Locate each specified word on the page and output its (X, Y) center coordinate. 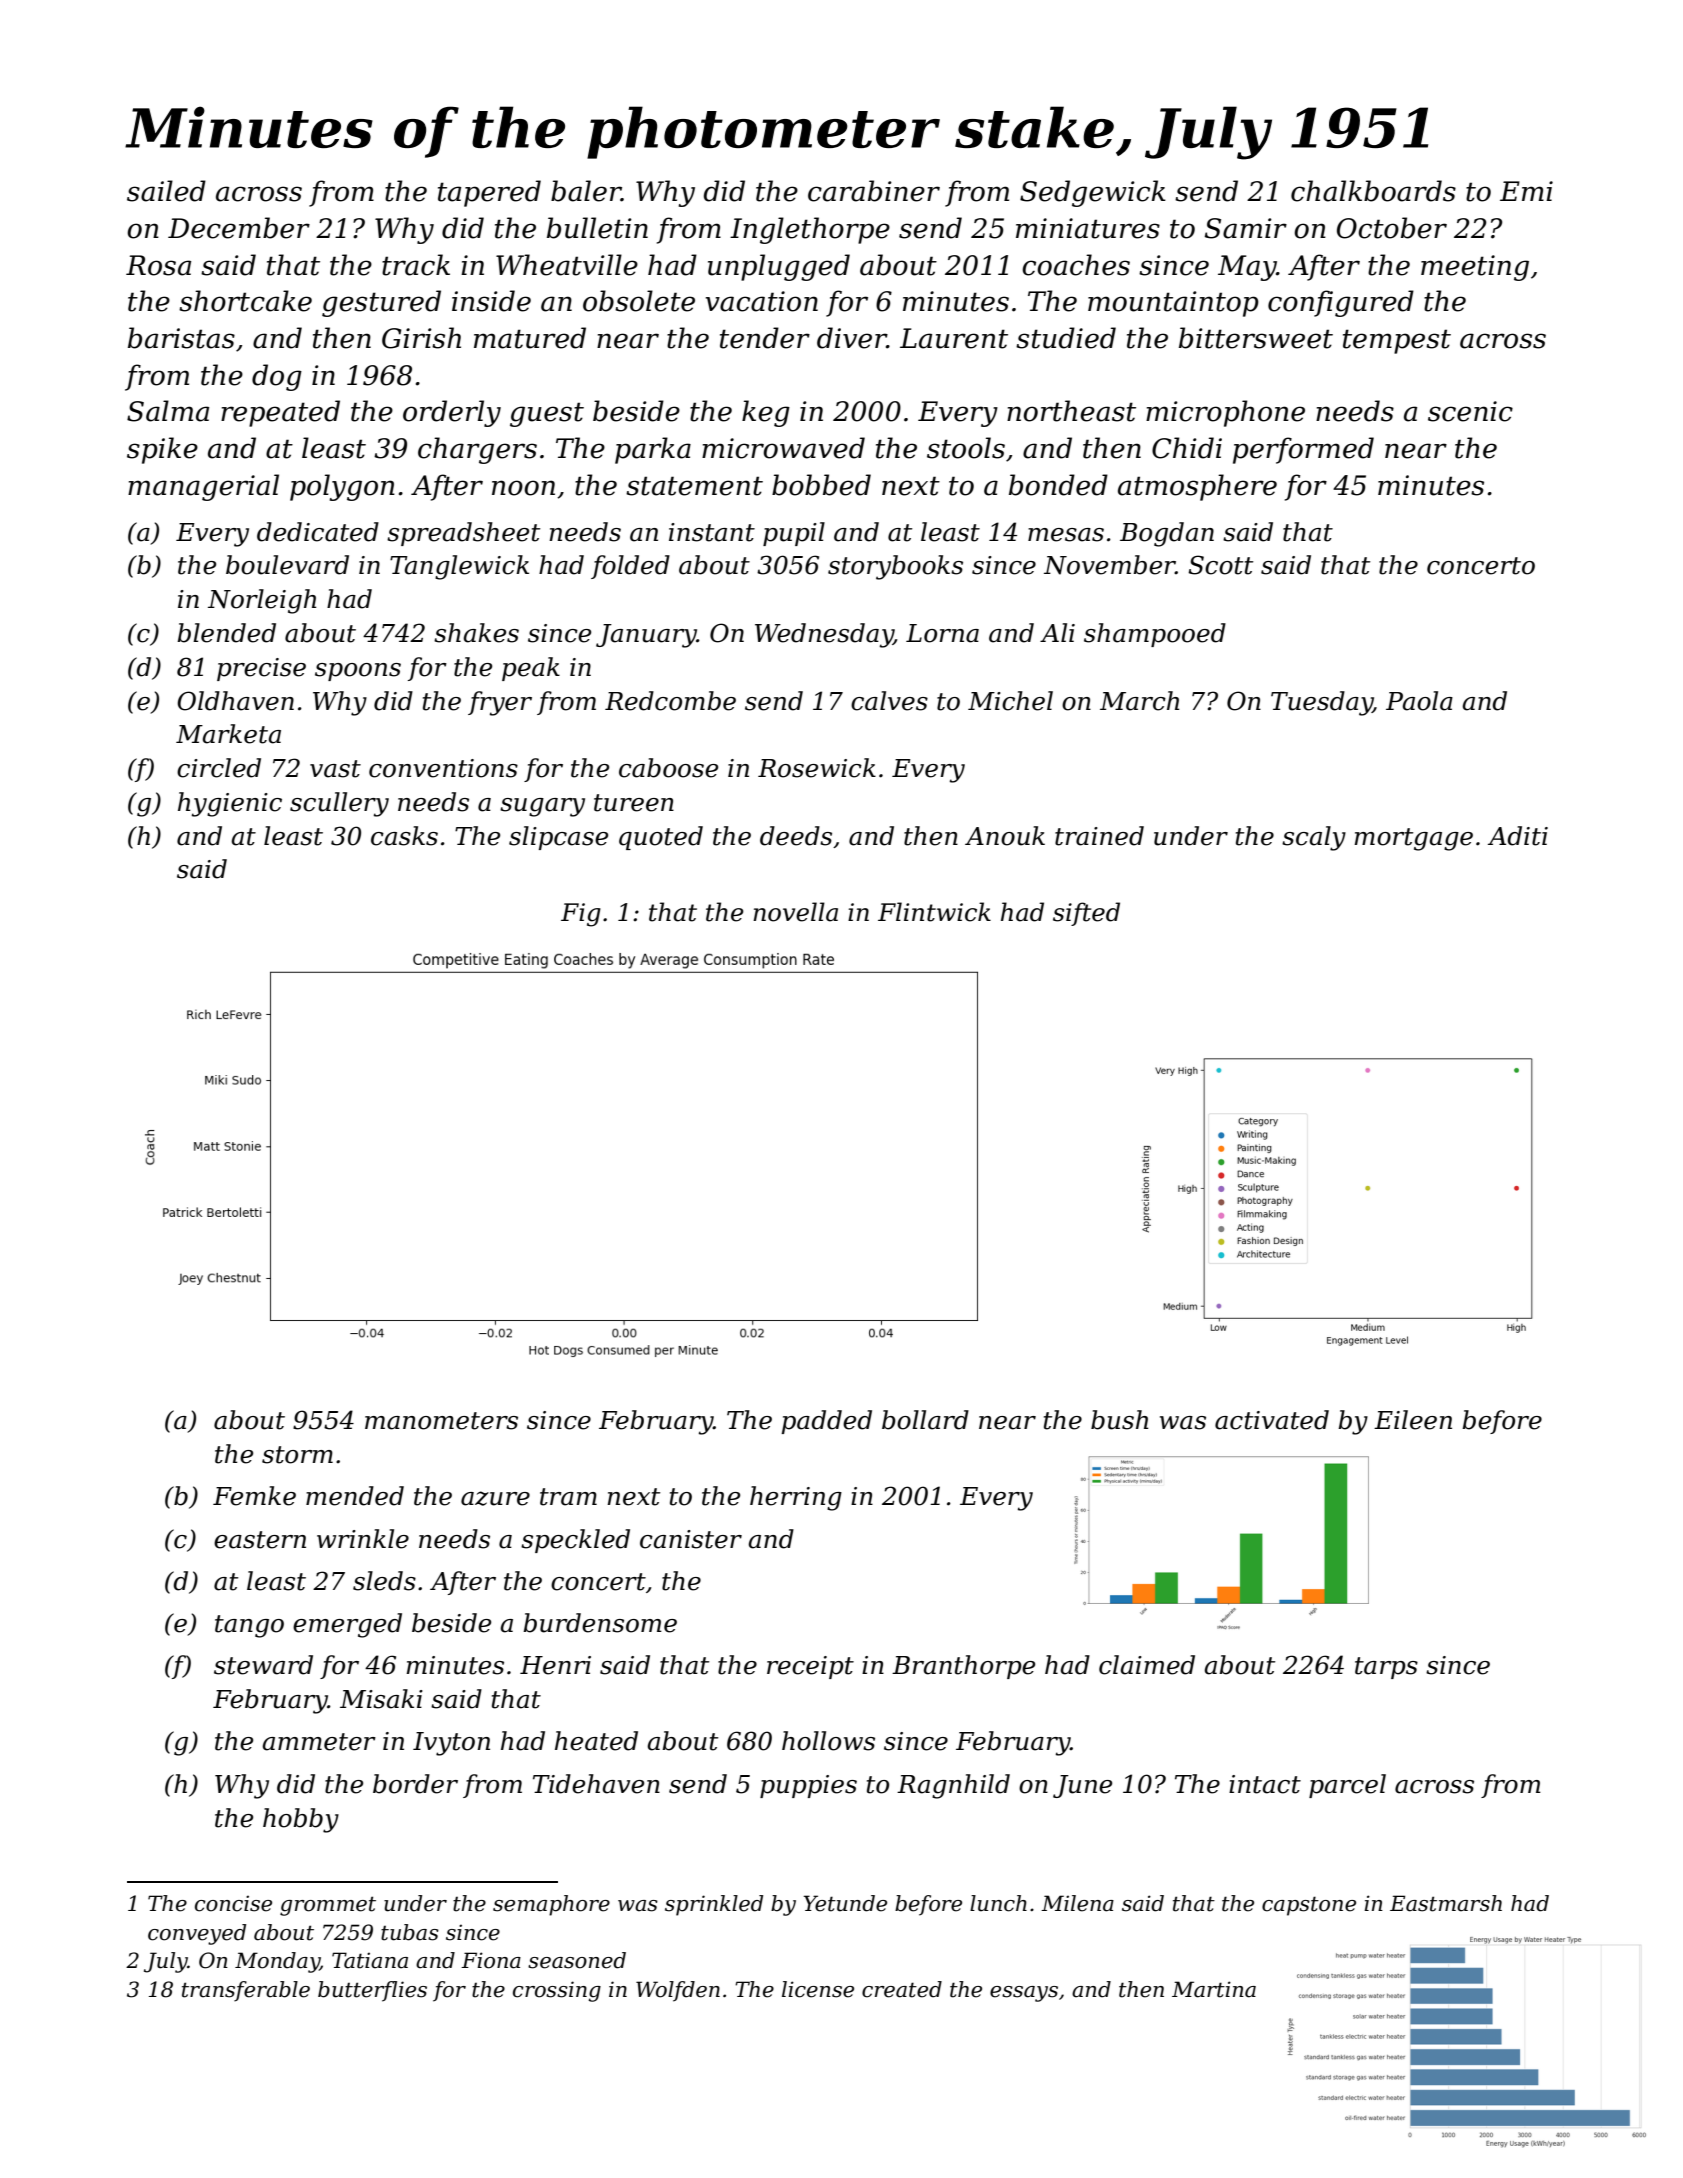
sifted (1086, 914)
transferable (246, 1991)
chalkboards (1373, 191)
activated (1272, 1420)
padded (826, 1422)
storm (297, 1455)
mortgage (1413, 839)
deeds (796, 836)
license (818, 1989)
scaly (1314, 838)
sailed (166, 191)
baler (586, 191)
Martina (1214, 1989)
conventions (443, 768)
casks (404, 836)
